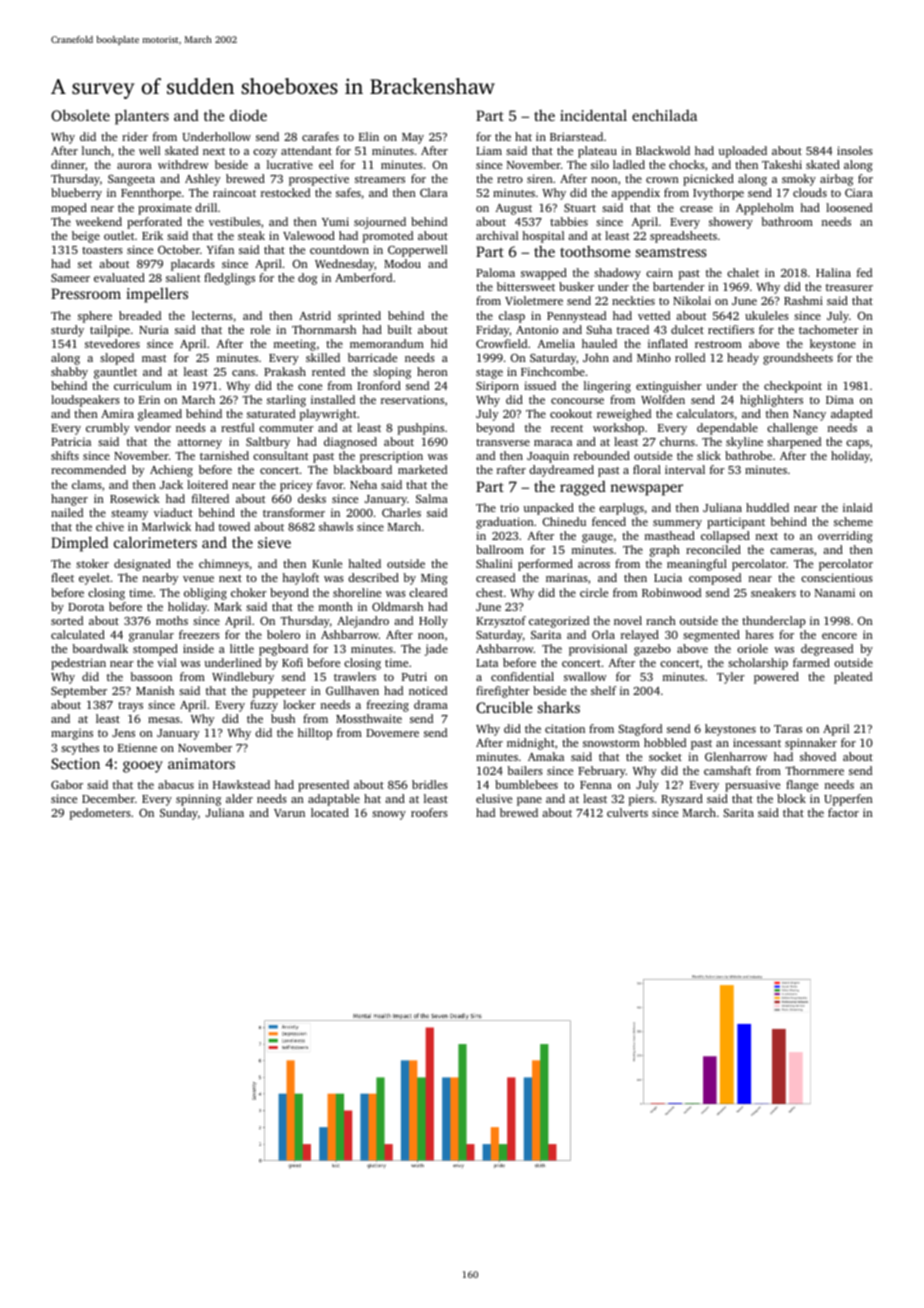  What do you see at coordinates (289, 813) in the screenshot?
I see `Varun` at bounding box center [289, 813].
